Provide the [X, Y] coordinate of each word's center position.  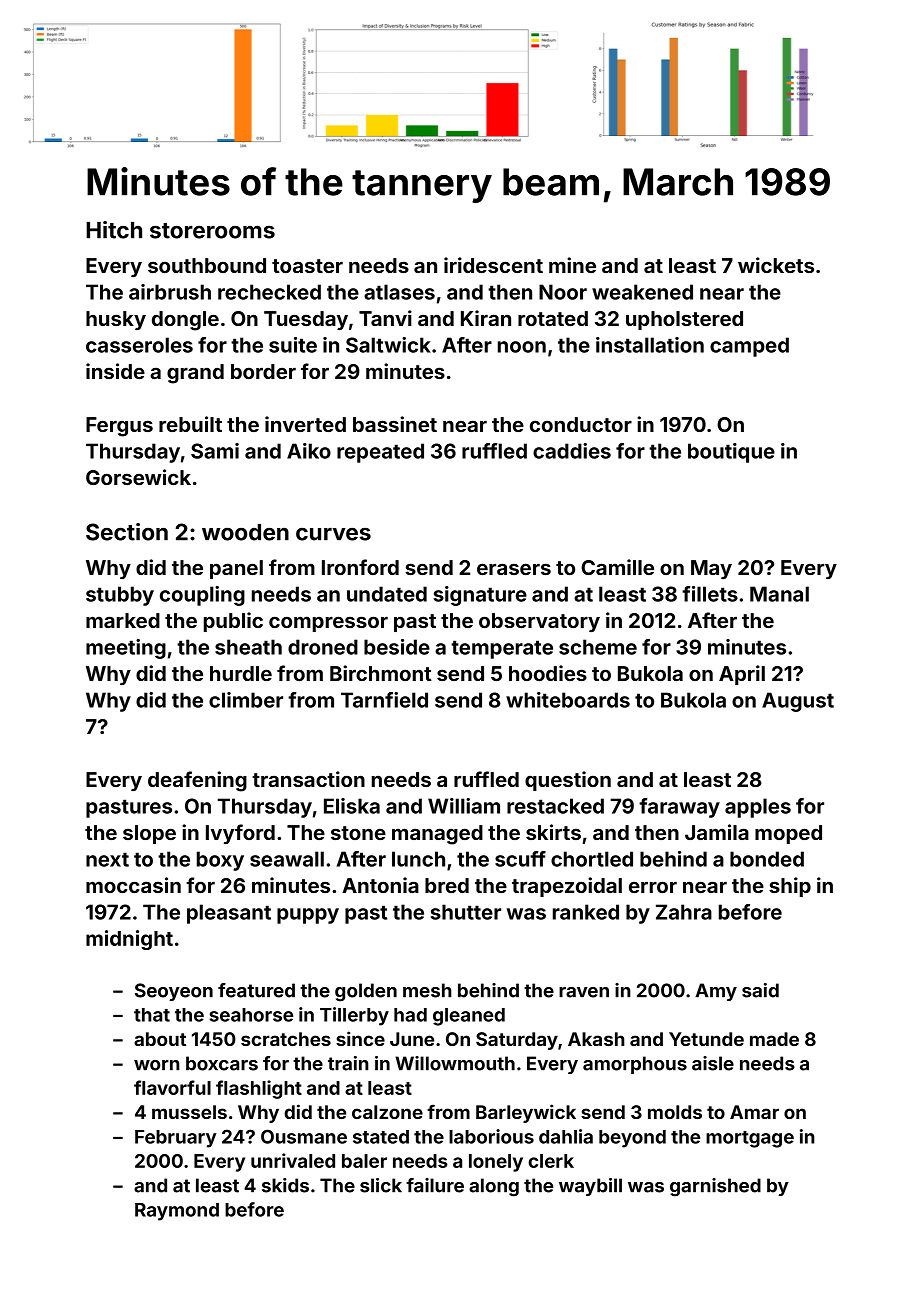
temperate [502, 649]
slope [149, 834]
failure [435, 1185]
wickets [776, 265]
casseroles [139, 345]
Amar [754, 1112]
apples [758, 808]
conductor [581, 424]
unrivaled [293, 1160]
